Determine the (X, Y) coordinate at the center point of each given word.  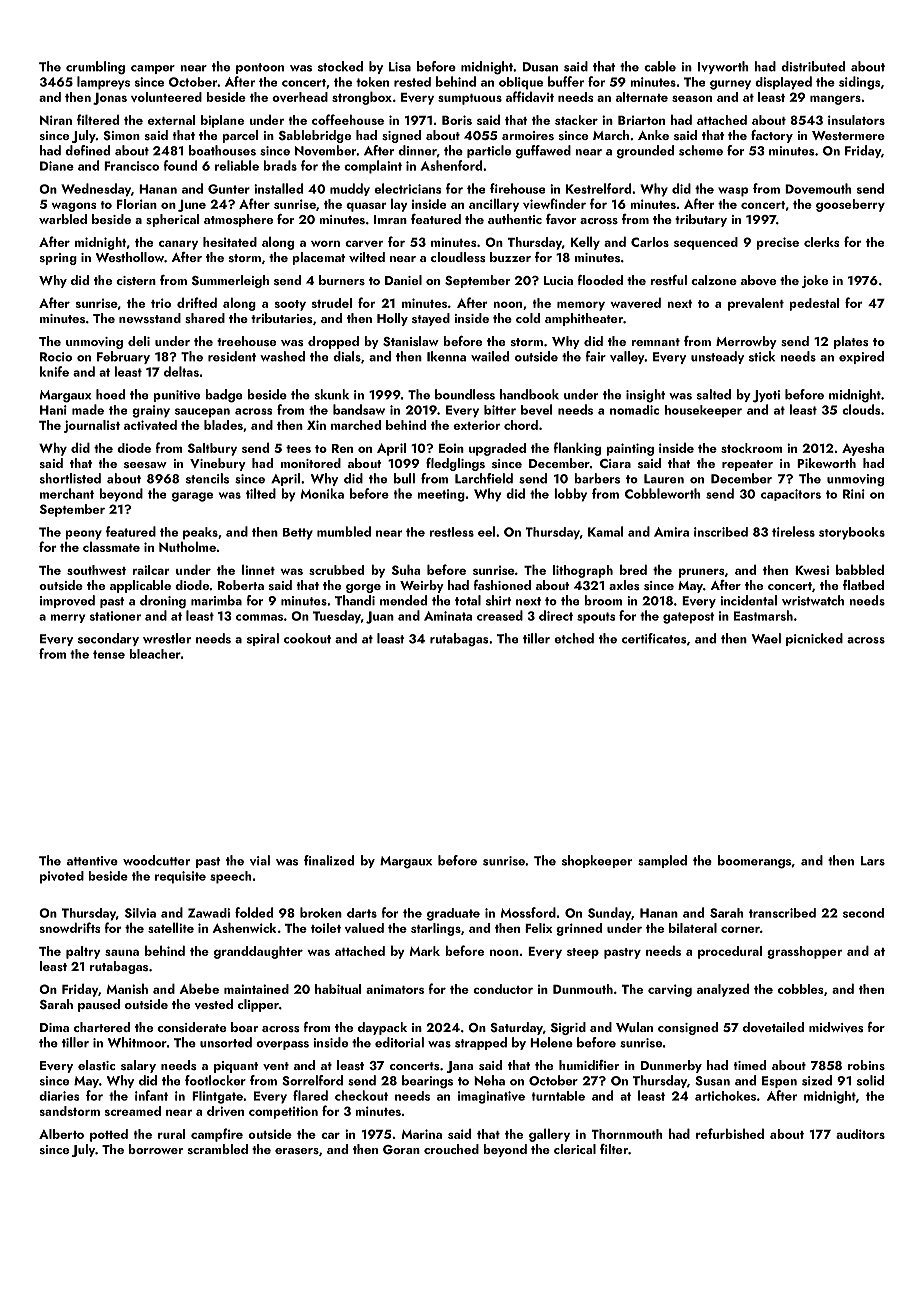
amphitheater (584, 319)
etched (574, 638)
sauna (122, 952)
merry (67, 618)
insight (646, 396)
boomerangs (754, 862)
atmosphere (238, 220)
